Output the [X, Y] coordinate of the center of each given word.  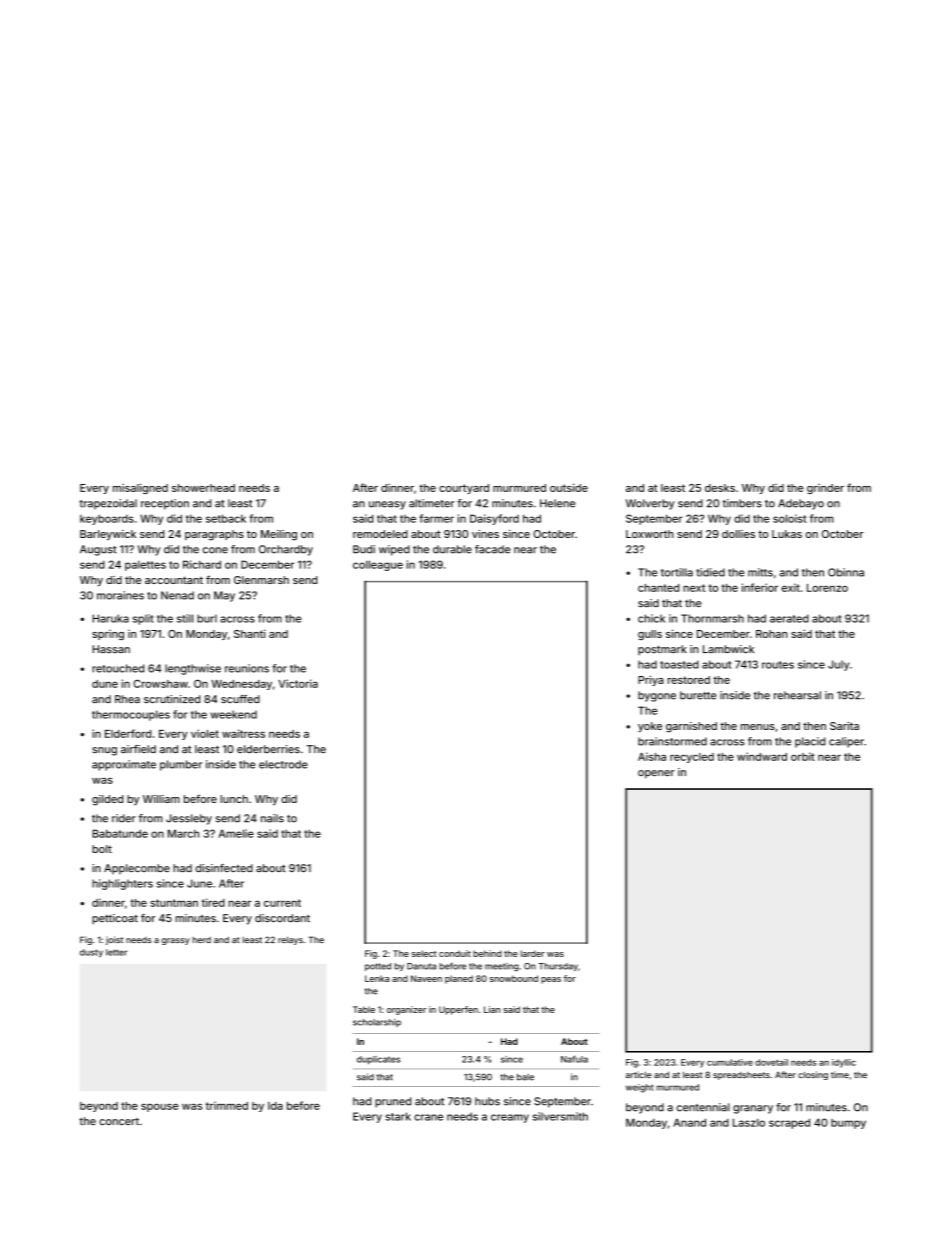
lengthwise [193, 669]
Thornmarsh [712, 618]
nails [272, 818]
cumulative [730, 1062]
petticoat [115, 919]
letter [116, 952]
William [161, 799]
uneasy [387, 505]
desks [720, 488]
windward [762, 756]
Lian [492, 1009]
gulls [650, 635]
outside [569, 487]
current [282, 903]
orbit [803, 756]
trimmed [227, 1105]
